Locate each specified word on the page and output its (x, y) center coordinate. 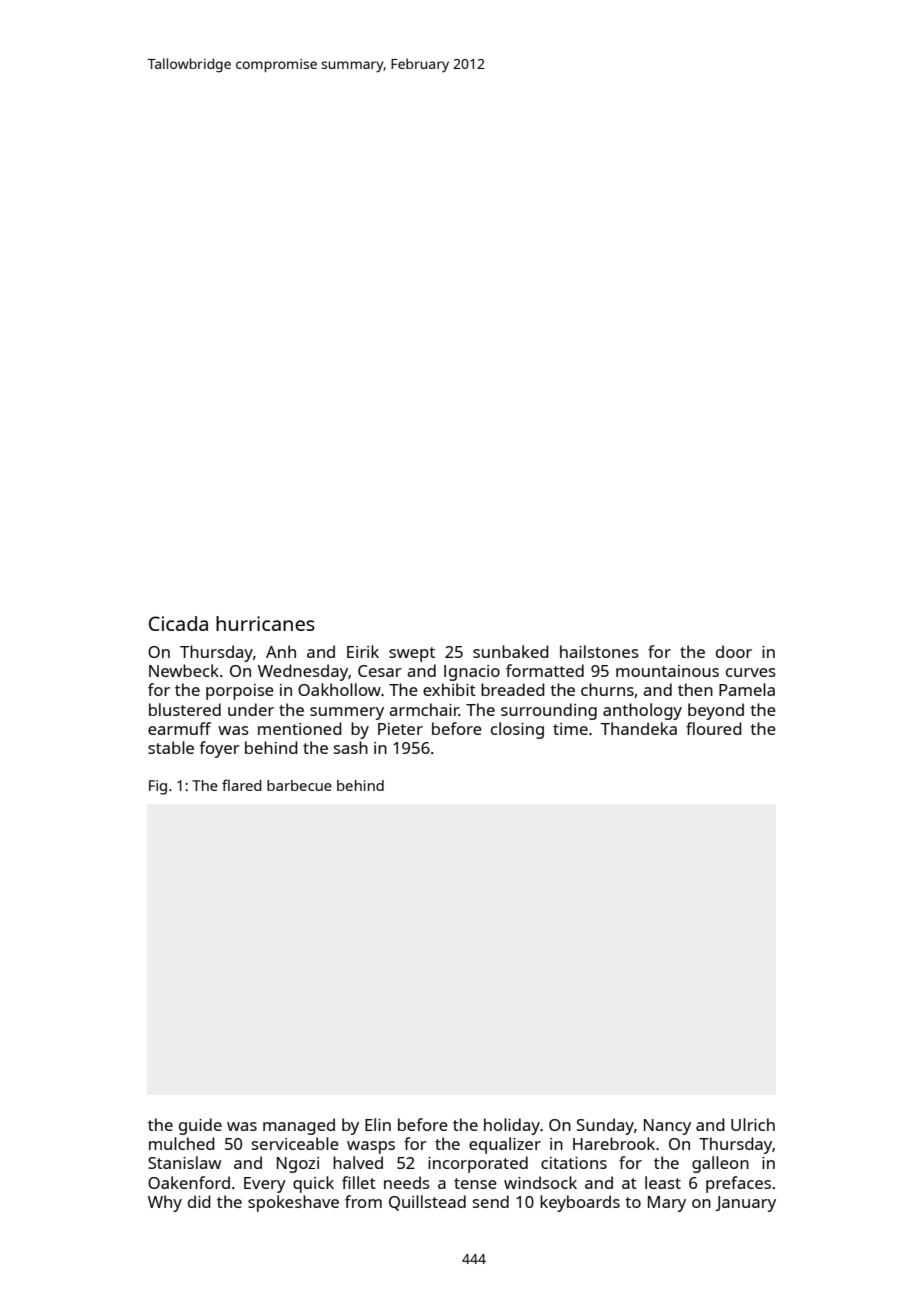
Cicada (178, 623)
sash (351, 747)
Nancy (667, 1127)
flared (242, 785)
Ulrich (753, 1124)
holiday (512, 1126)
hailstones (599, 651)
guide (200, 1126)
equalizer (505, 1145)
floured (714, 728)
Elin (378, 1124)
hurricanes (265, 623)
